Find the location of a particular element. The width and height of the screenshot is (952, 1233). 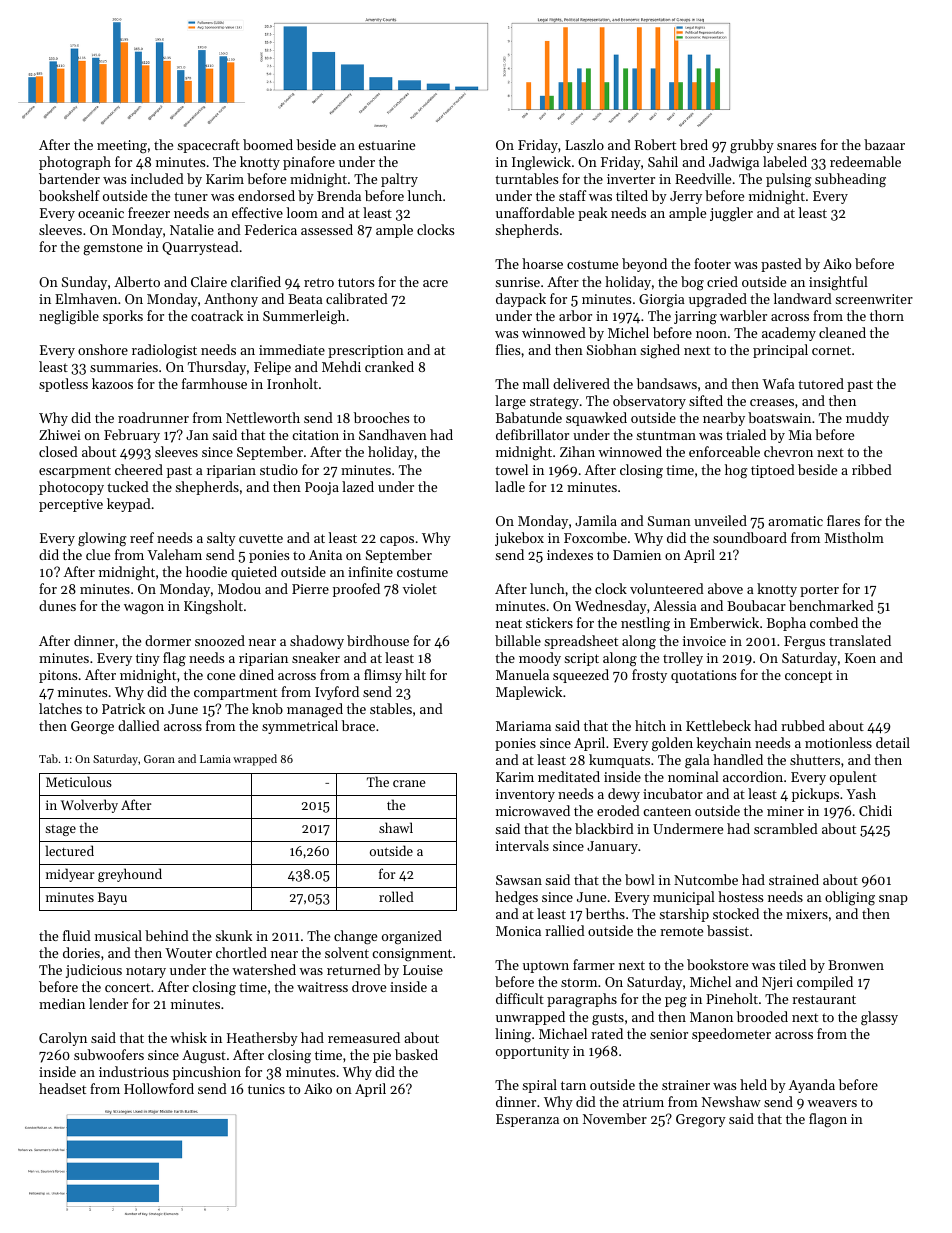

Bronwen is located at coordinates (856, 965).
